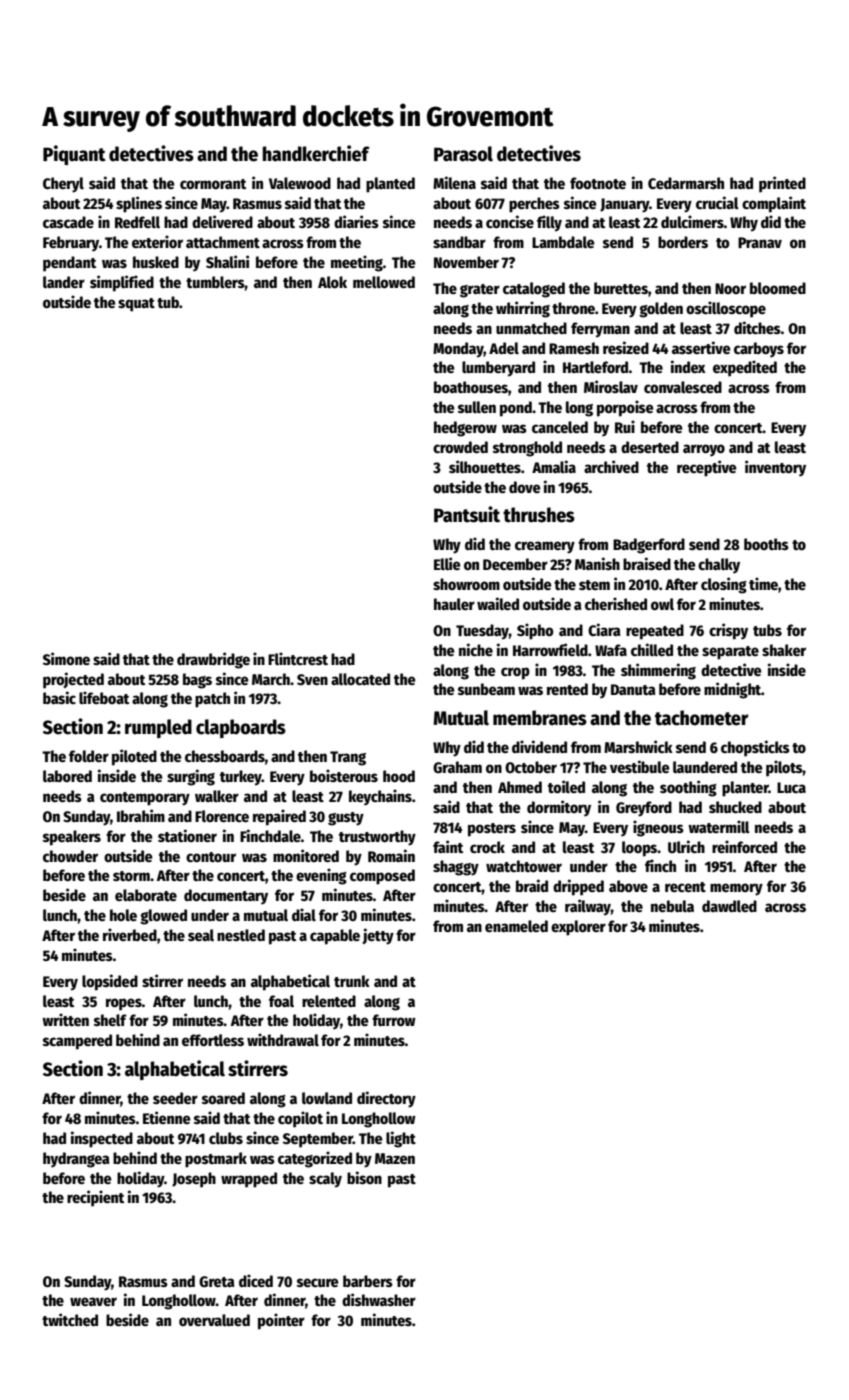 This screenshot has width=849, height=1400. Describe the element at coordinates (379, 1299) in the screenshot. I see `dishwasher` at that location.
